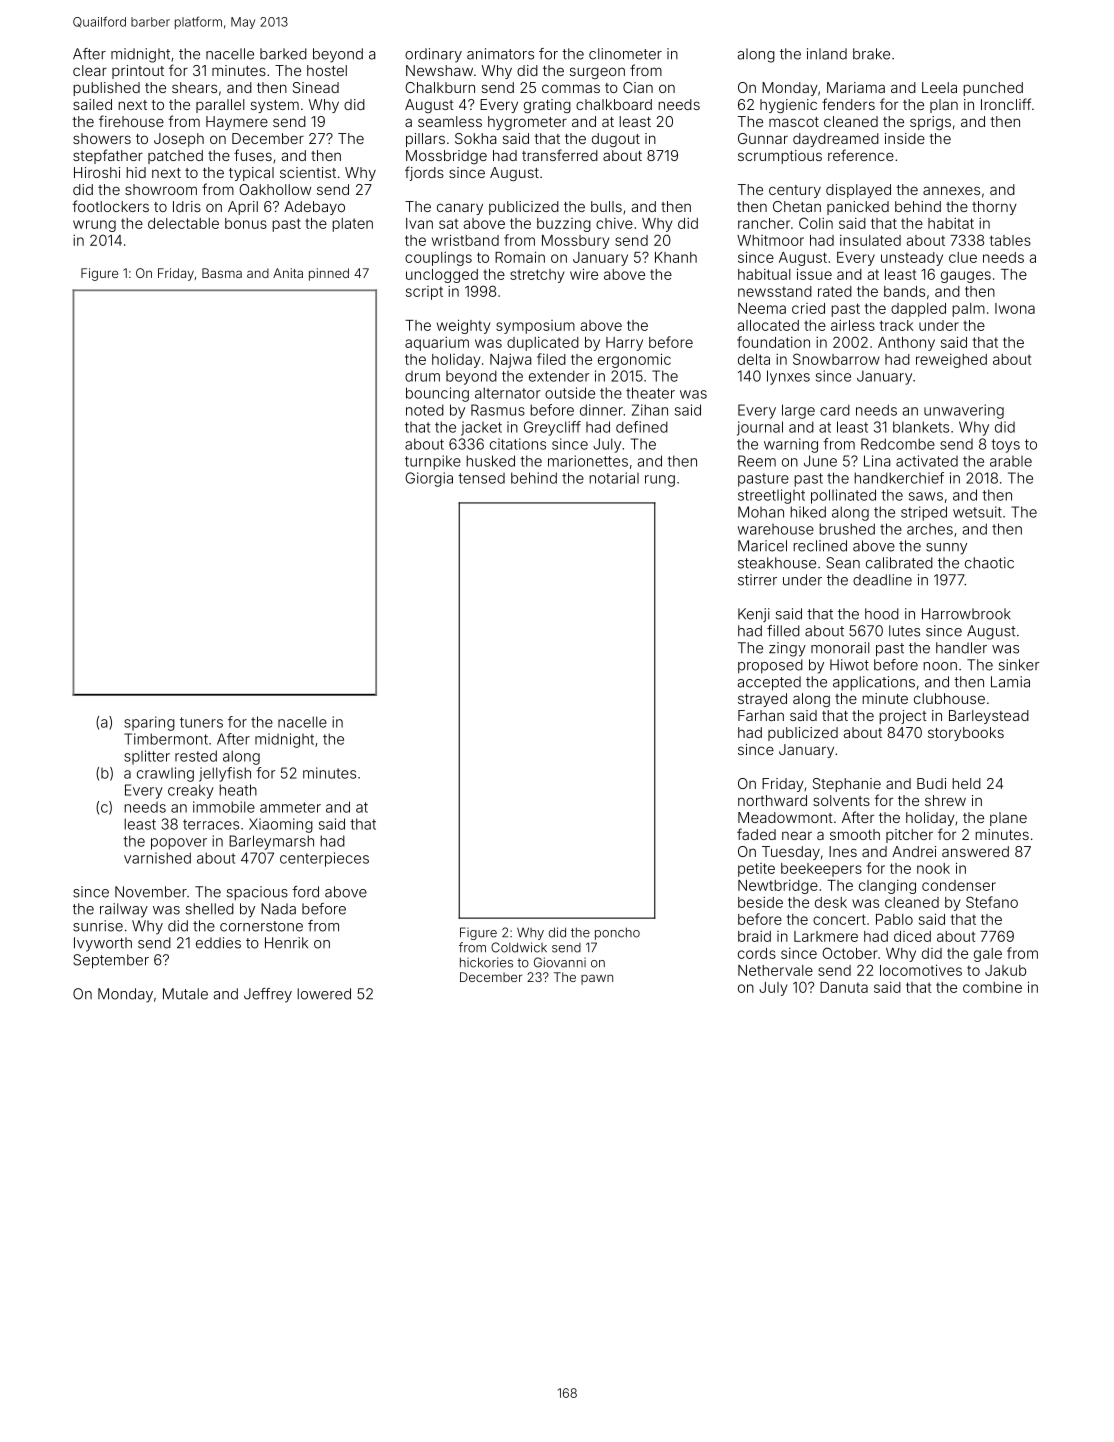 The image size is (1114, 1442). Describe the element at coordinates (1019, 665) in the screenshot. I see `sinker` at that location.
